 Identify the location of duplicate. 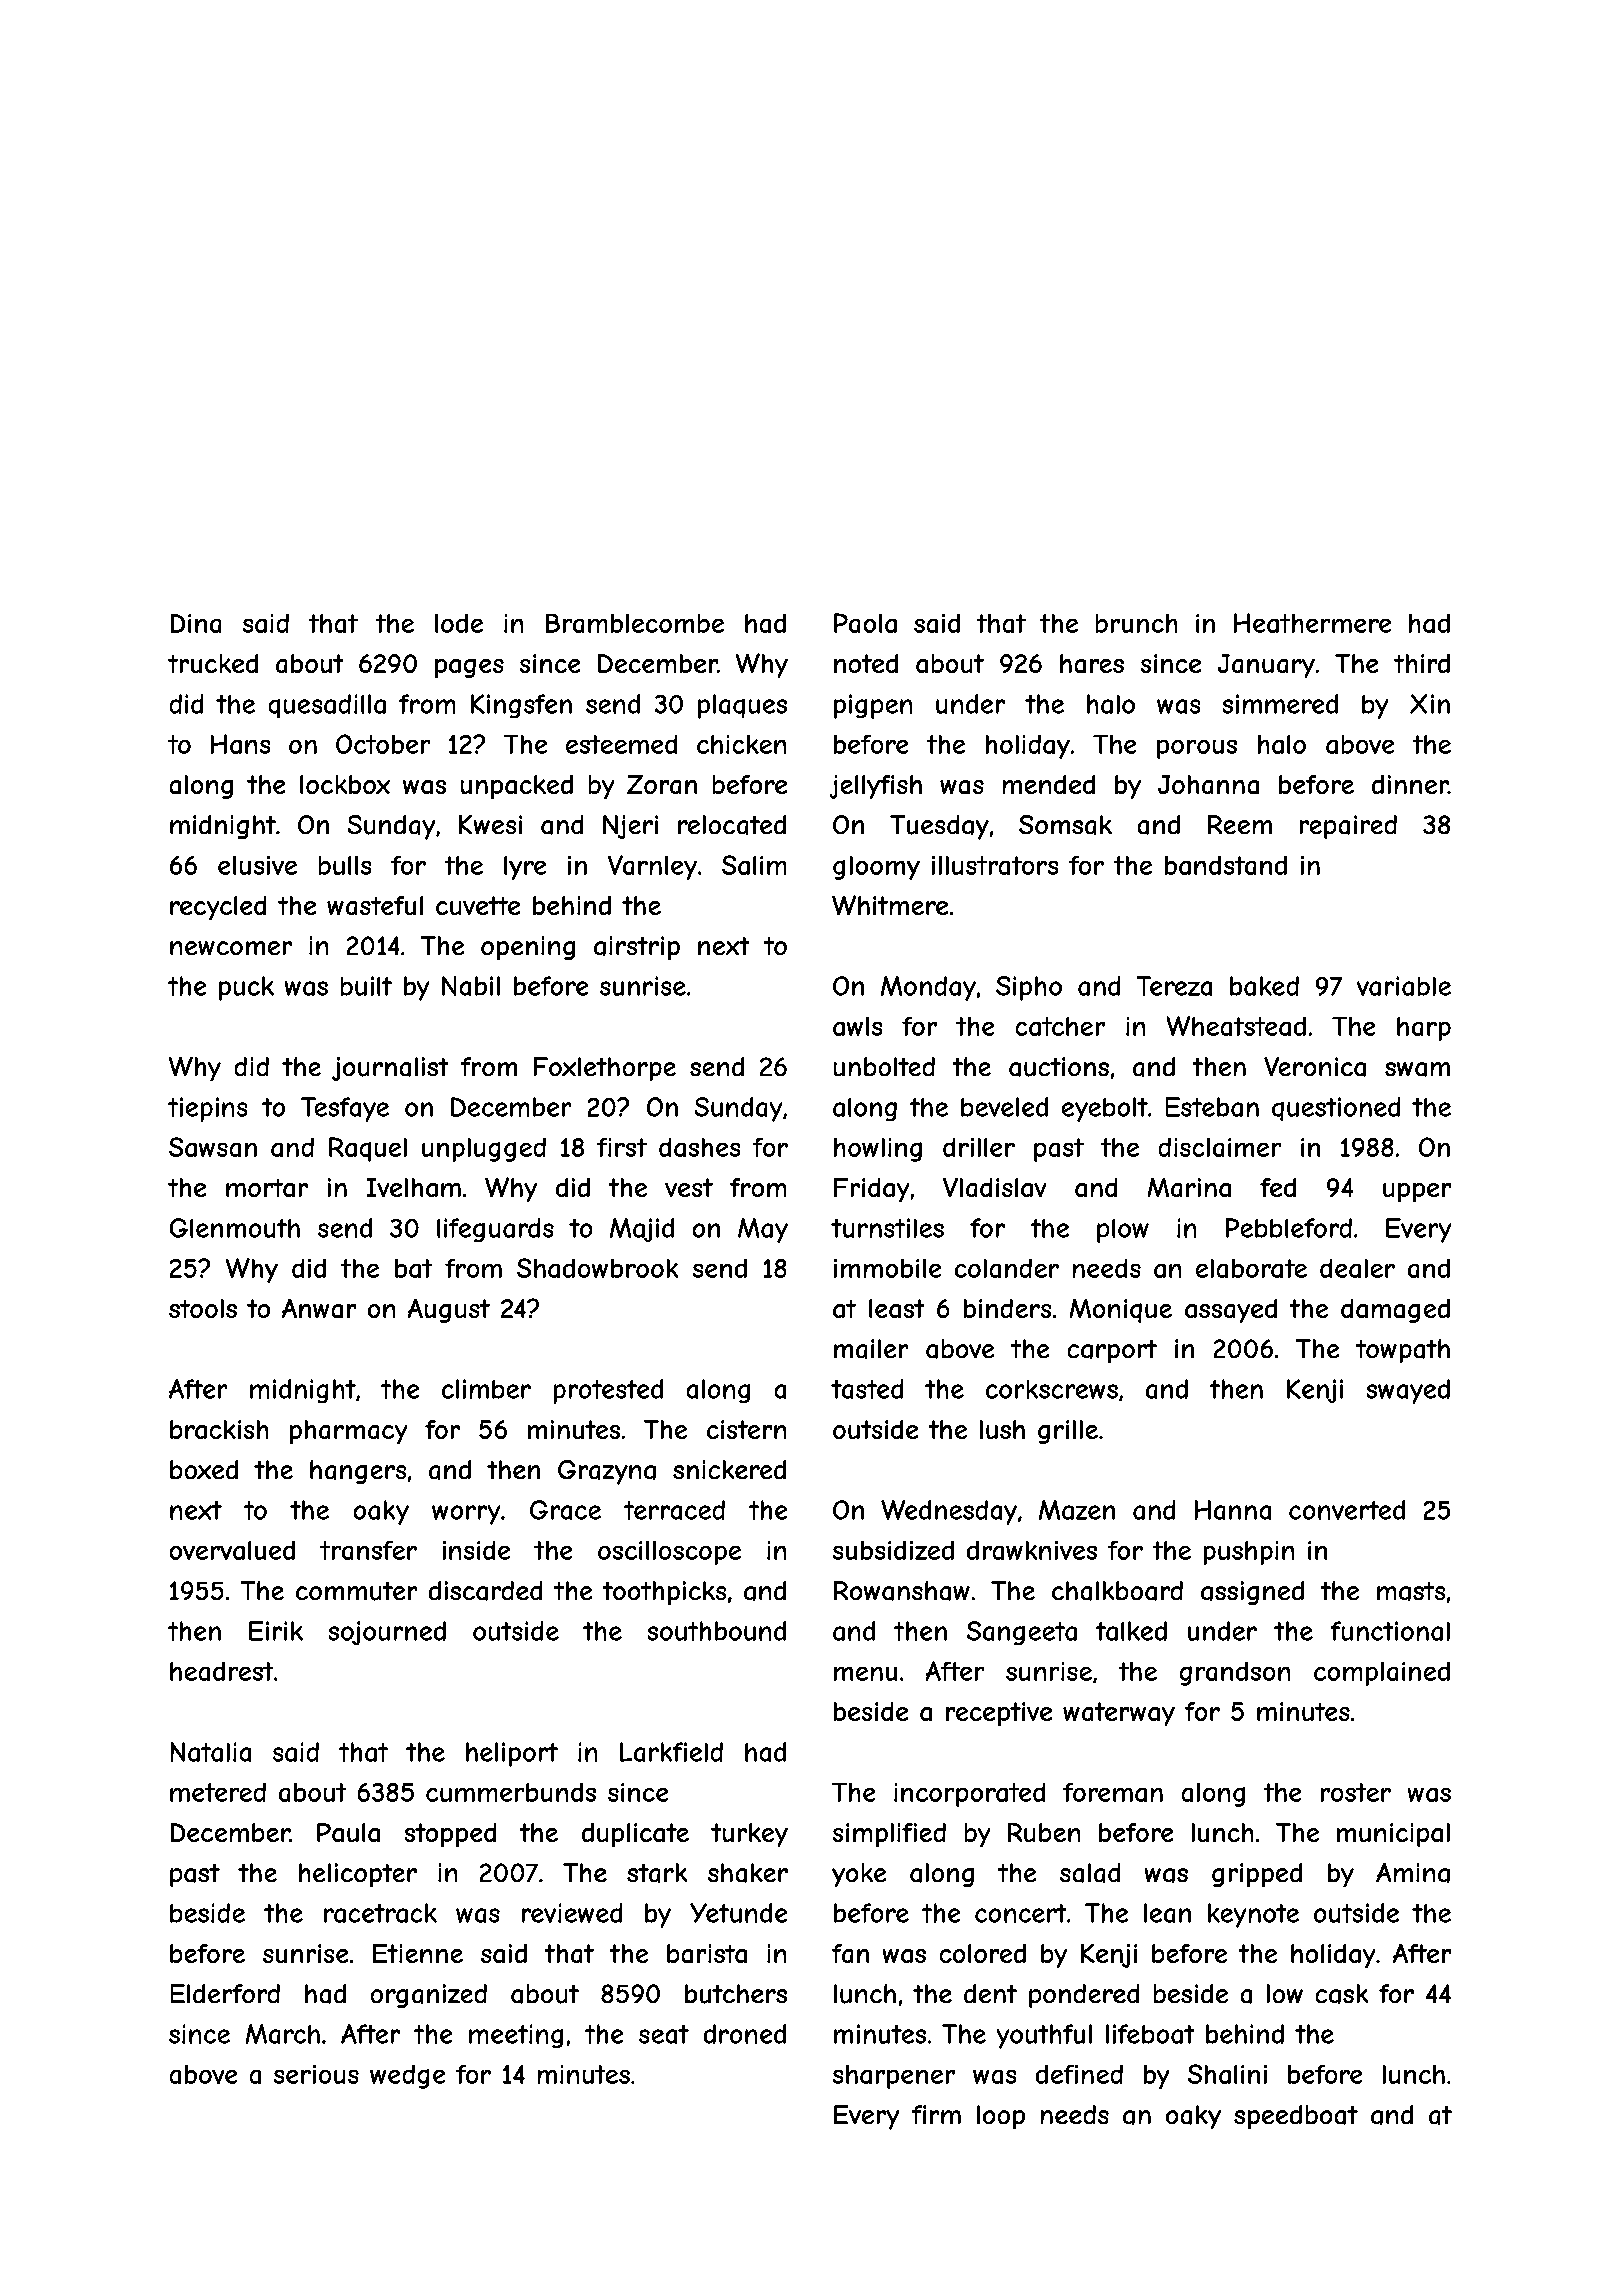
(635, 1835).
